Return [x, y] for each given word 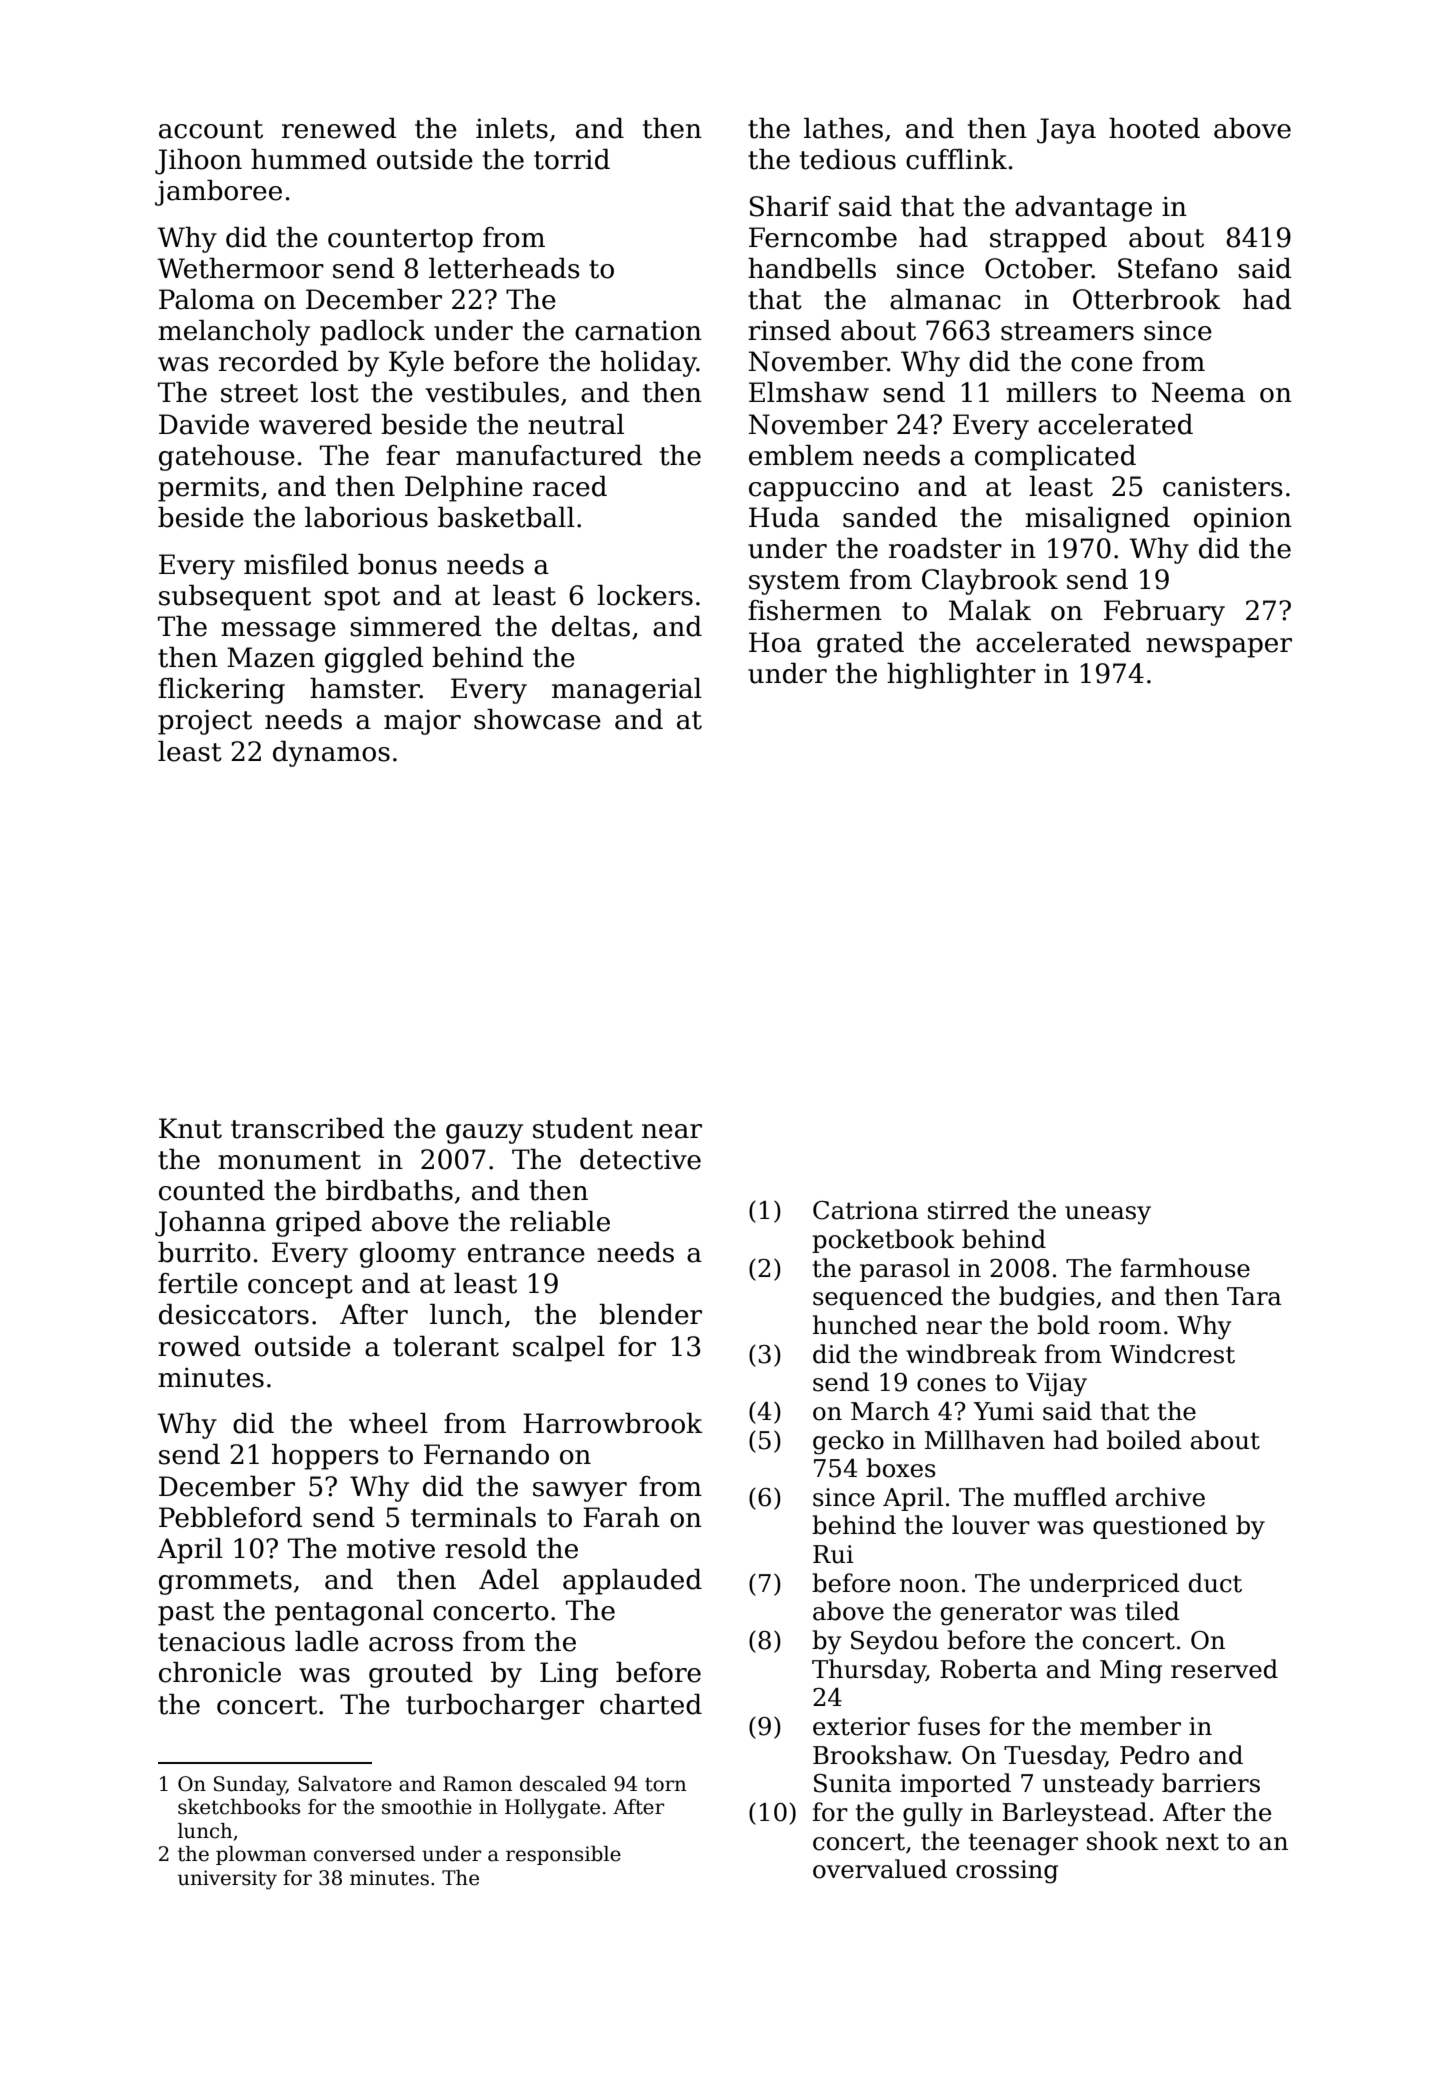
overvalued [880, 1869]
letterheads [504, 268]
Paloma [207, 299]
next [1192, 1842]
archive [1160, 1497]
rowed [199, 1346]
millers [1051, 392]
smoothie [427, 1807]
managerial [627, 691]
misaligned [1097, 520]
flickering [221, 691]
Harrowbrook [613, 1423]
